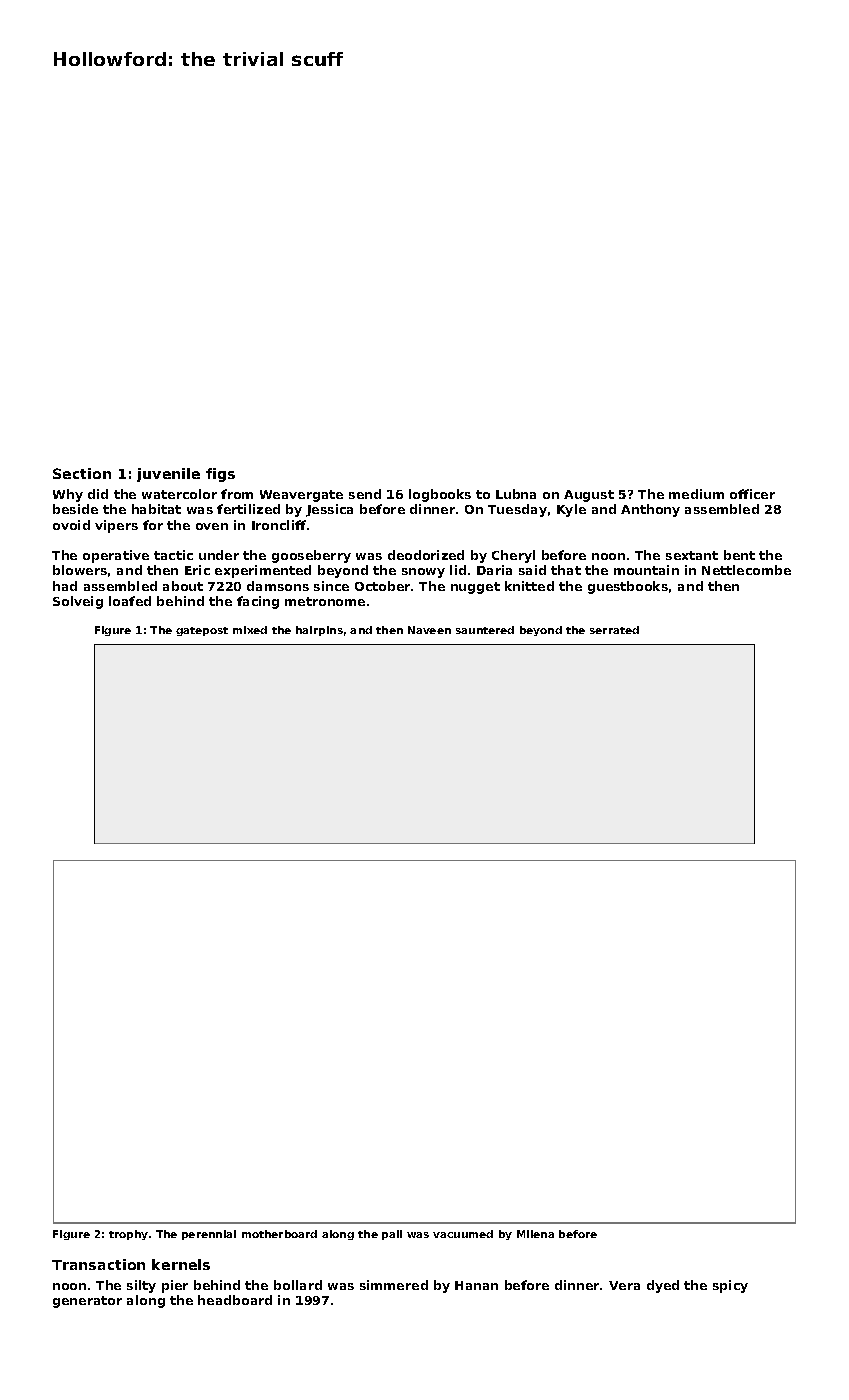 The height and width of the document is (1400, 849). I want to click on gatepost, so click(202, 631).
